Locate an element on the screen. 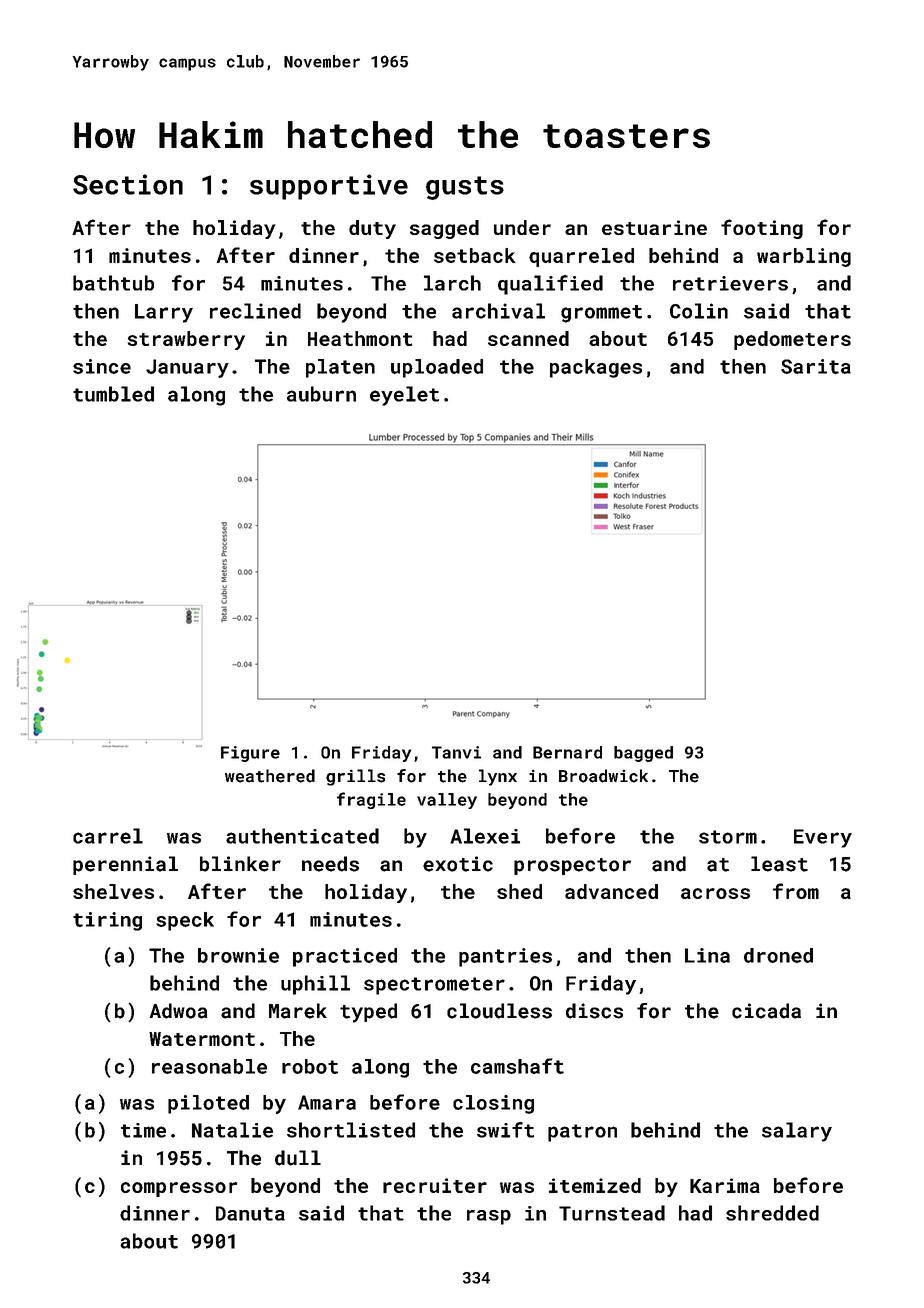  gusts is located at coordinates (465, 188).
